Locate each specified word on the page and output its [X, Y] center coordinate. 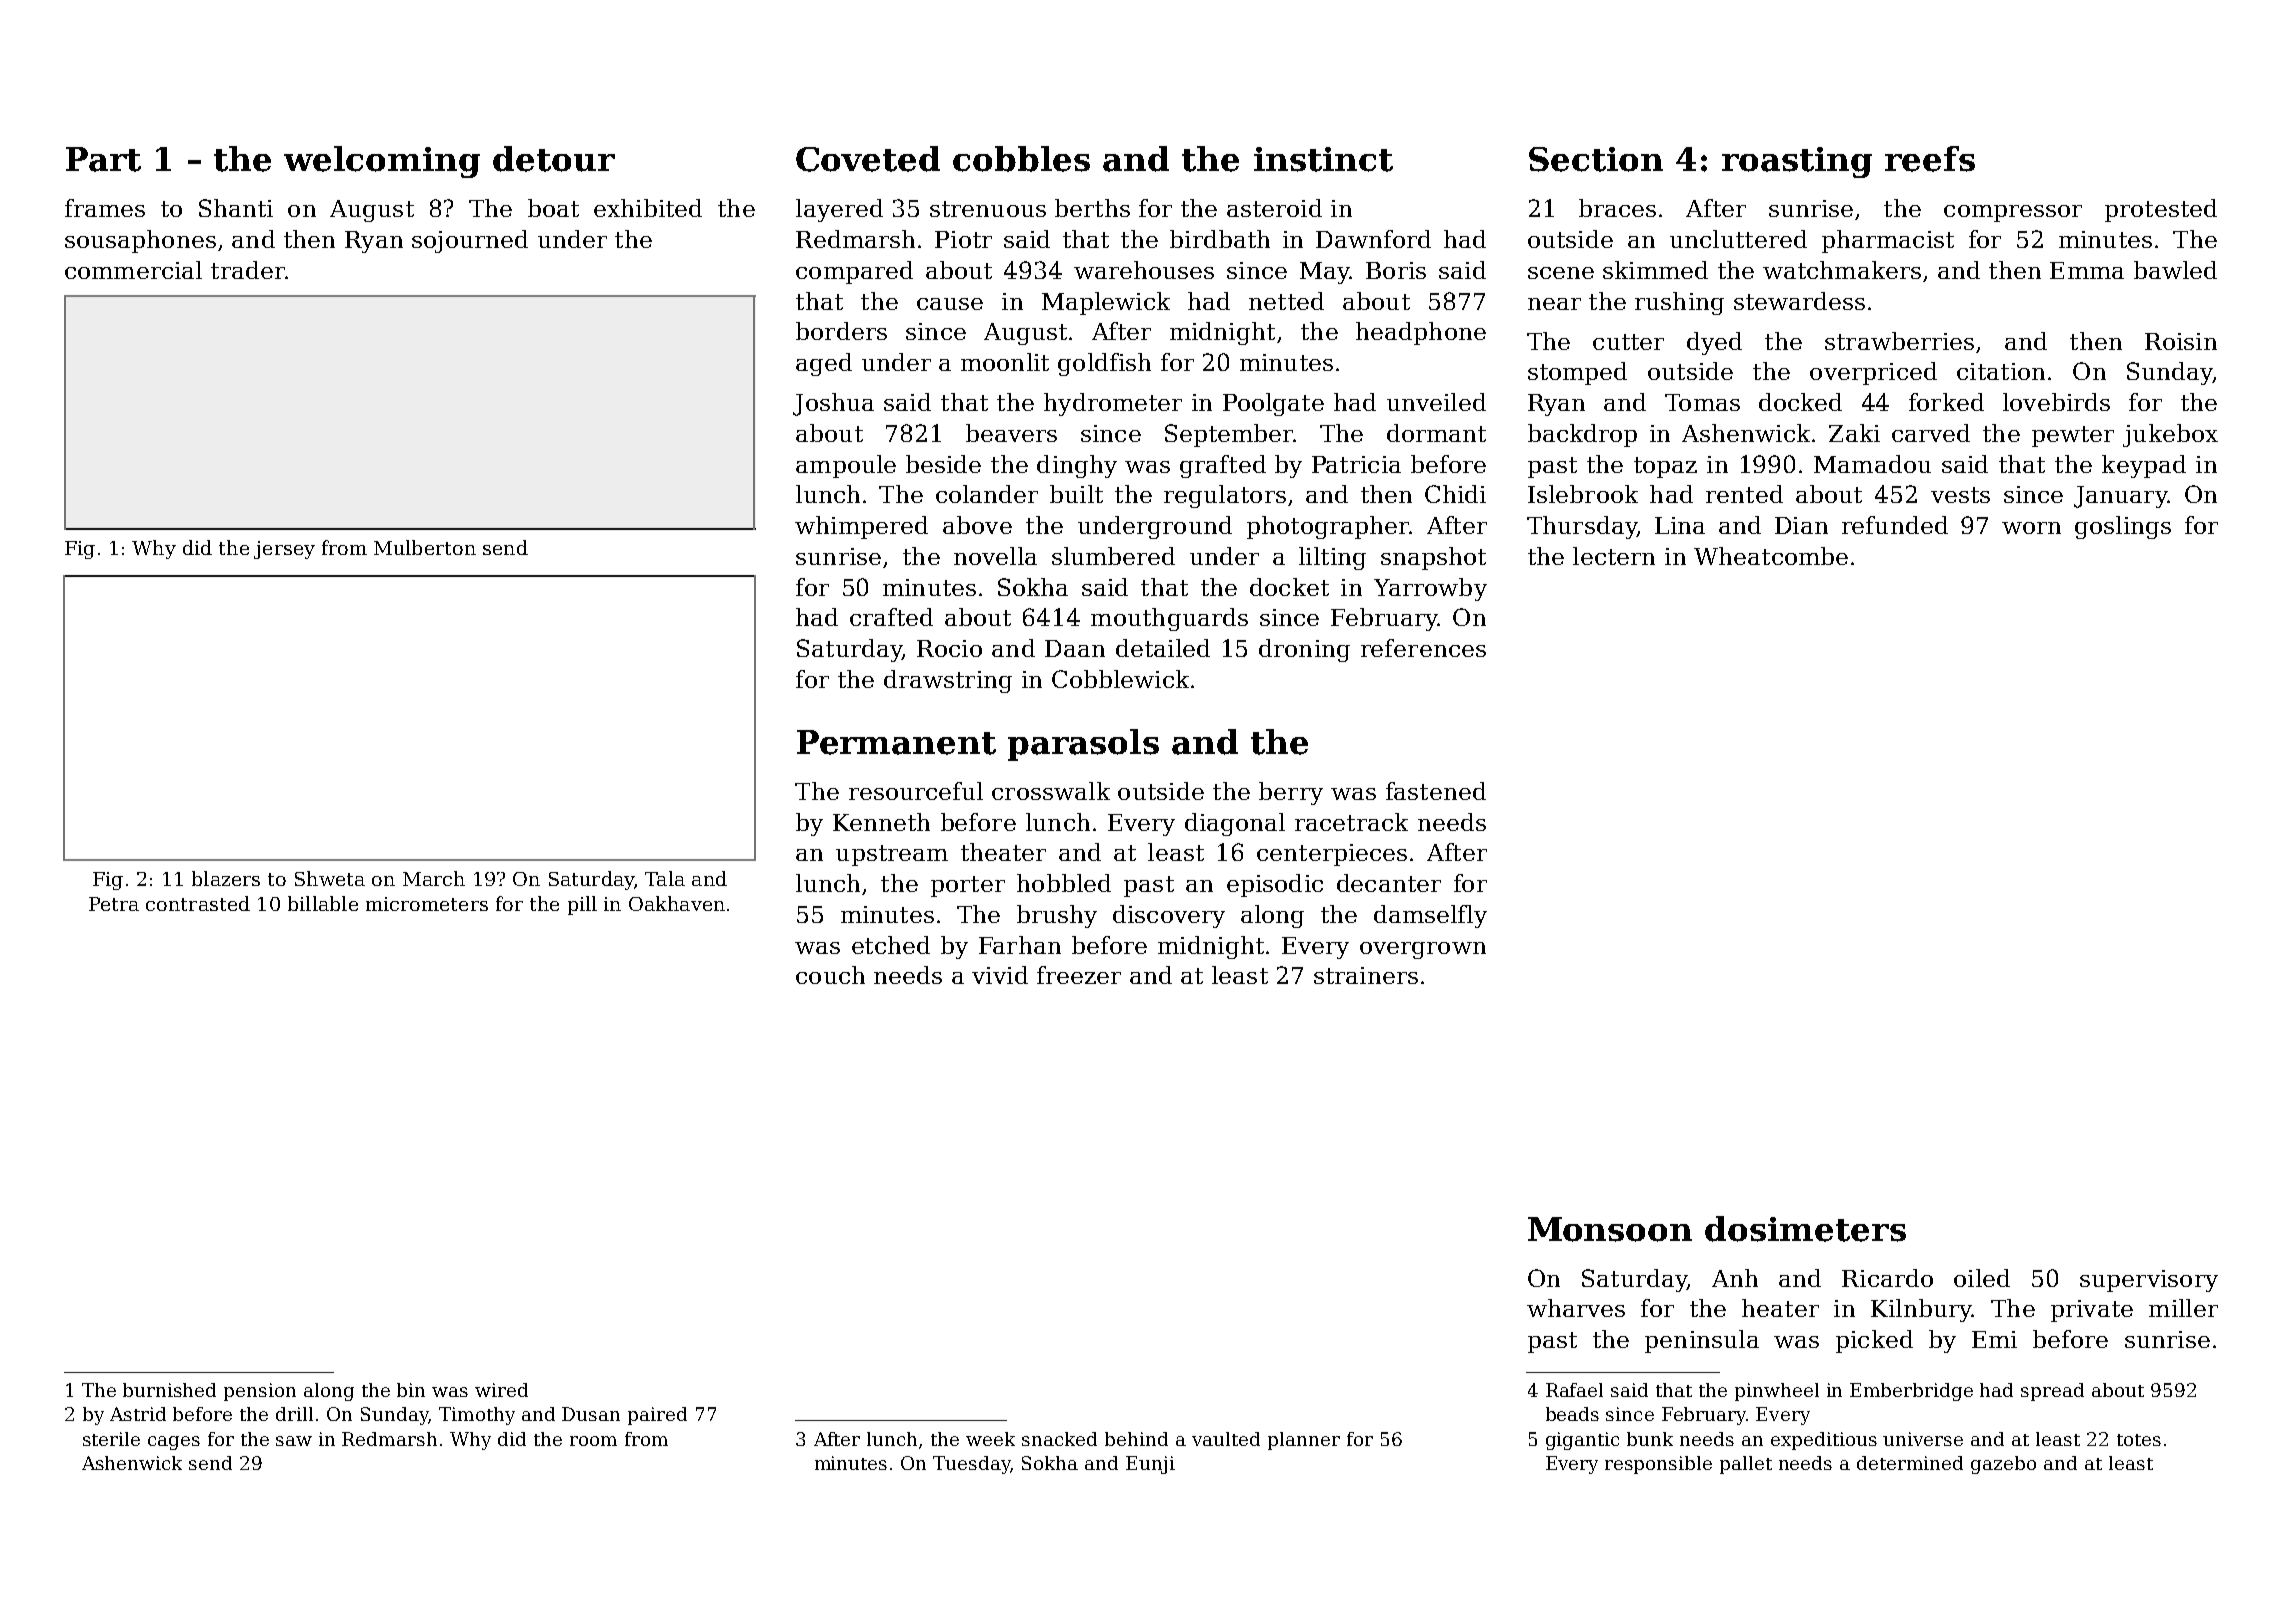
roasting [1797, 162]
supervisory [2149, 1281]
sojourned [470, 241]
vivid [1000, 975]
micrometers [427, 904]
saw [294, 1441]
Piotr [963, 239]
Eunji [1150, 1465]
